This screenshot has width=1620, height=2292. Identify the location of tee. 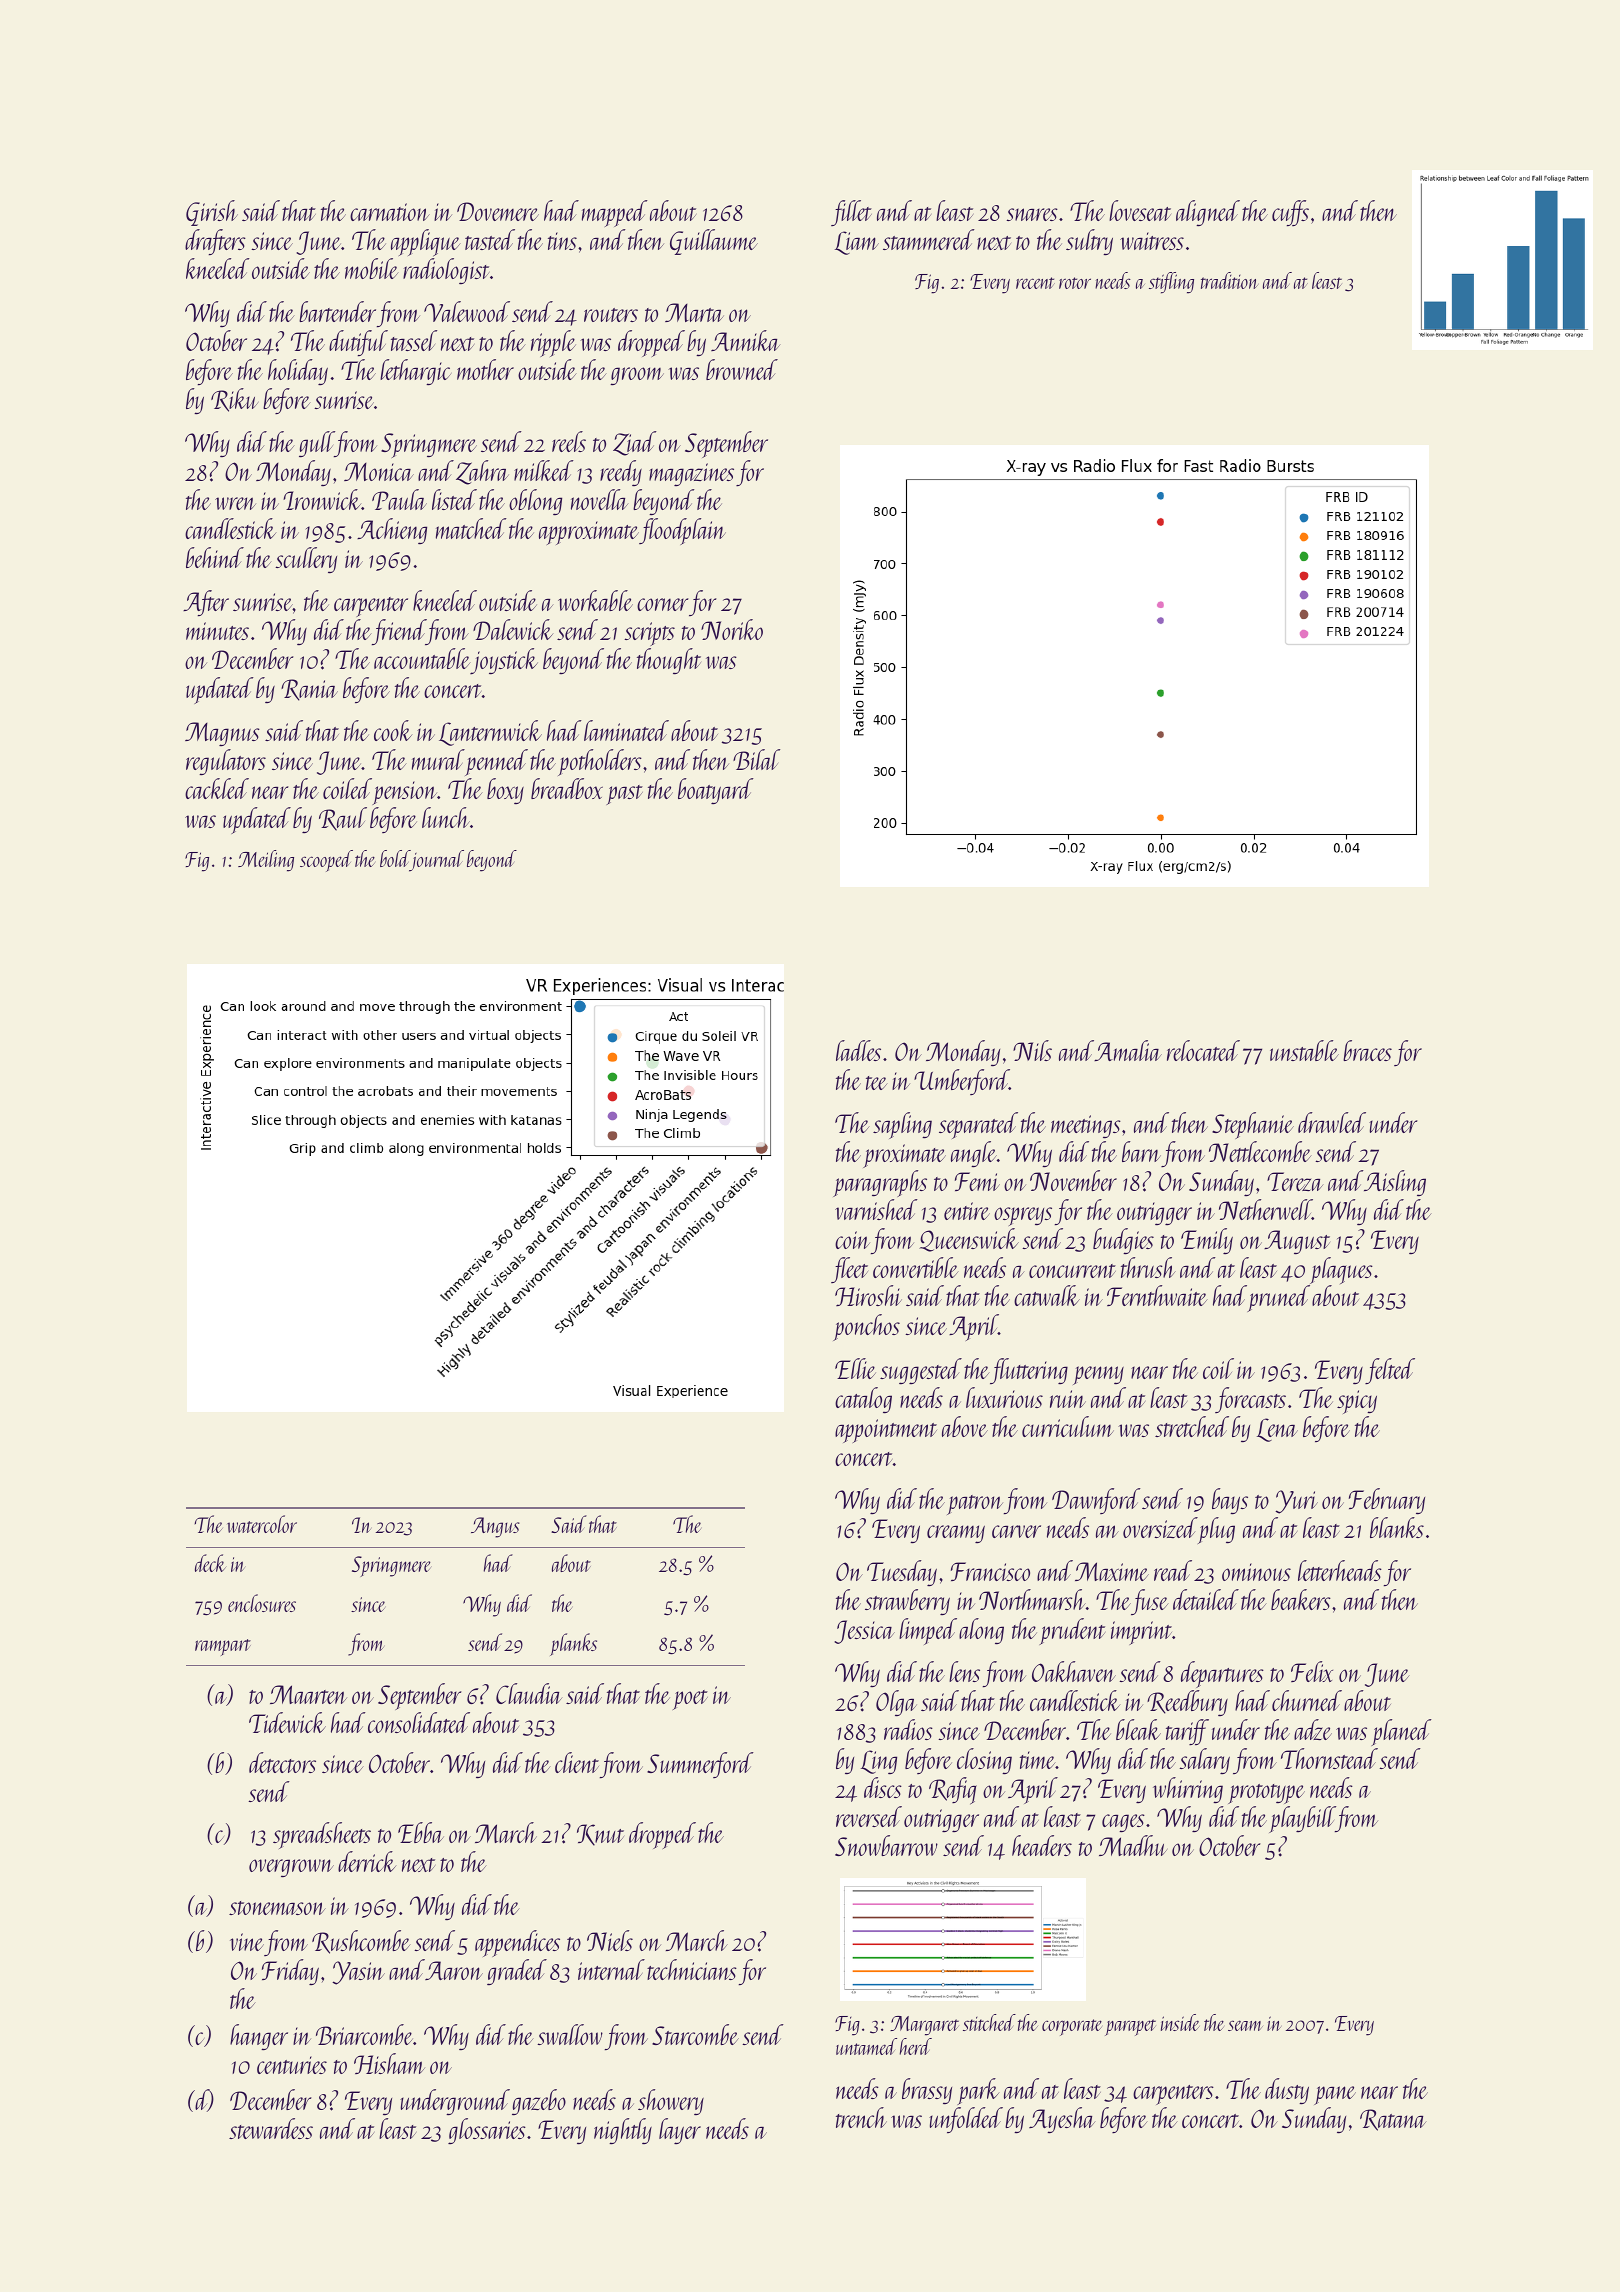
(877, 1083).
